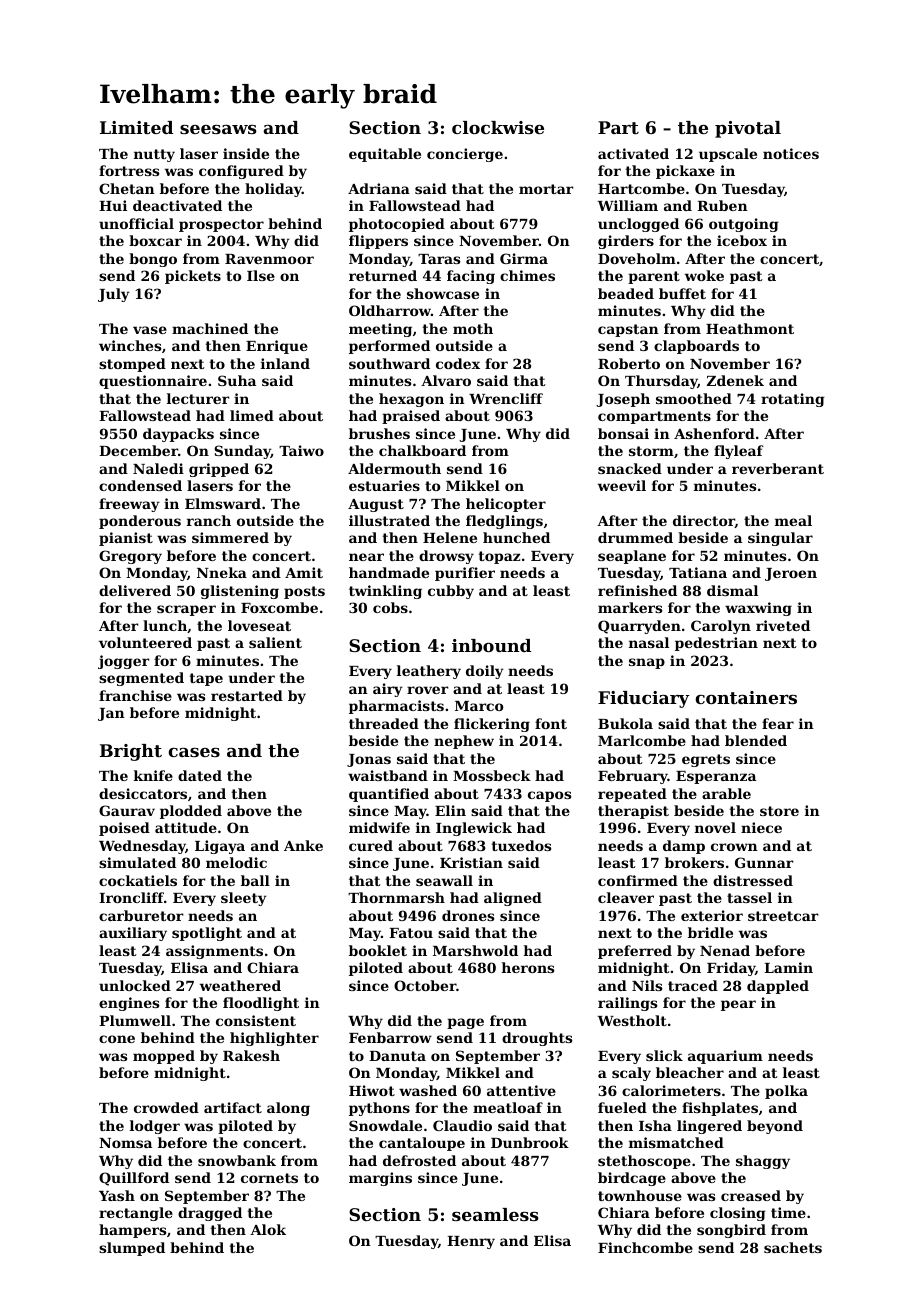 This screenshot has height=1308, width=924. What do you see at coordinates (537, 1039) in the screenshot?
I see `droughts` at bounding box center [537, 1039].
